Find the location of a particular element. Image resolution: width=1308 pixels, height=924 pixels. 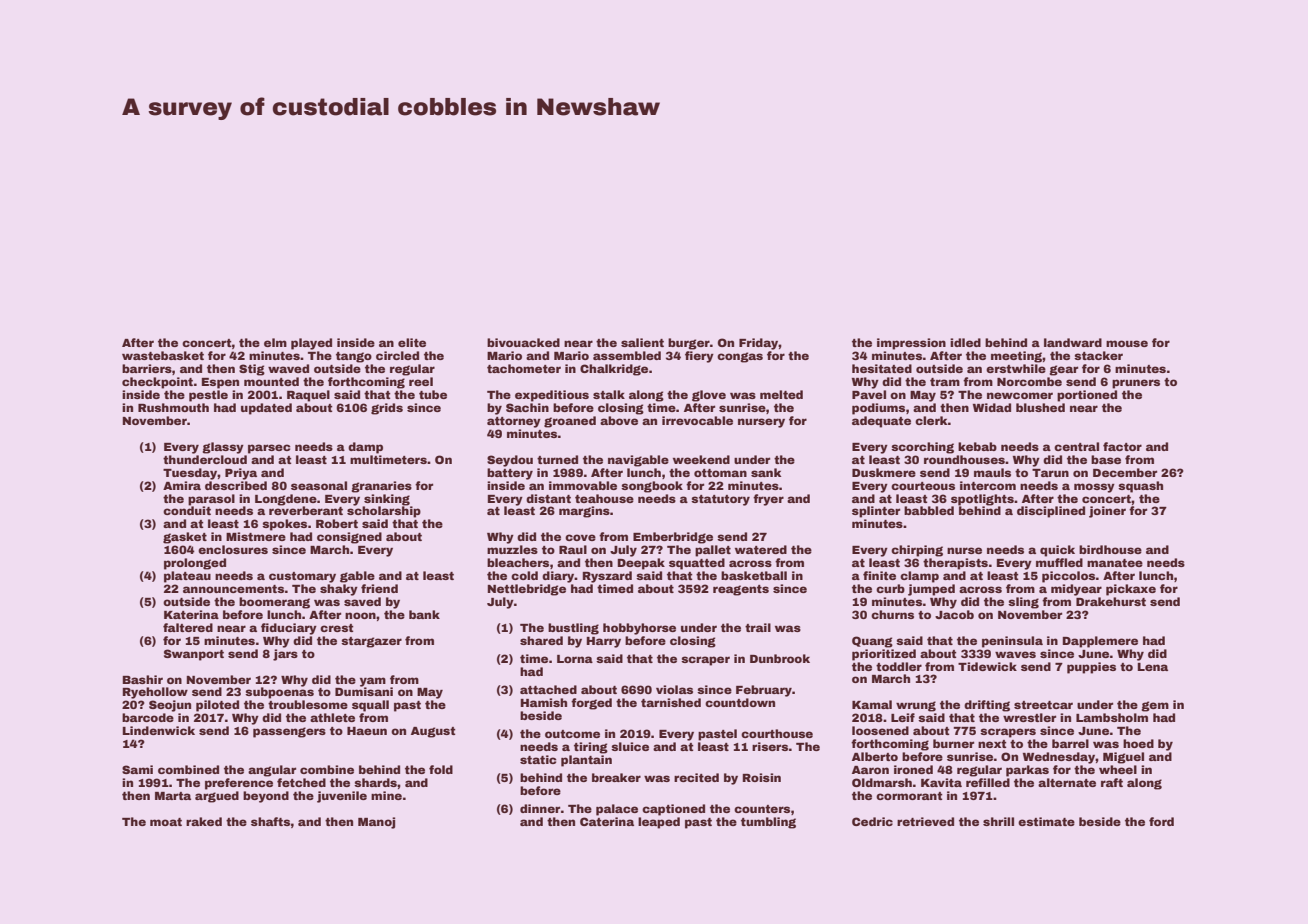

Manoj is located at coordinates (376, 823).
